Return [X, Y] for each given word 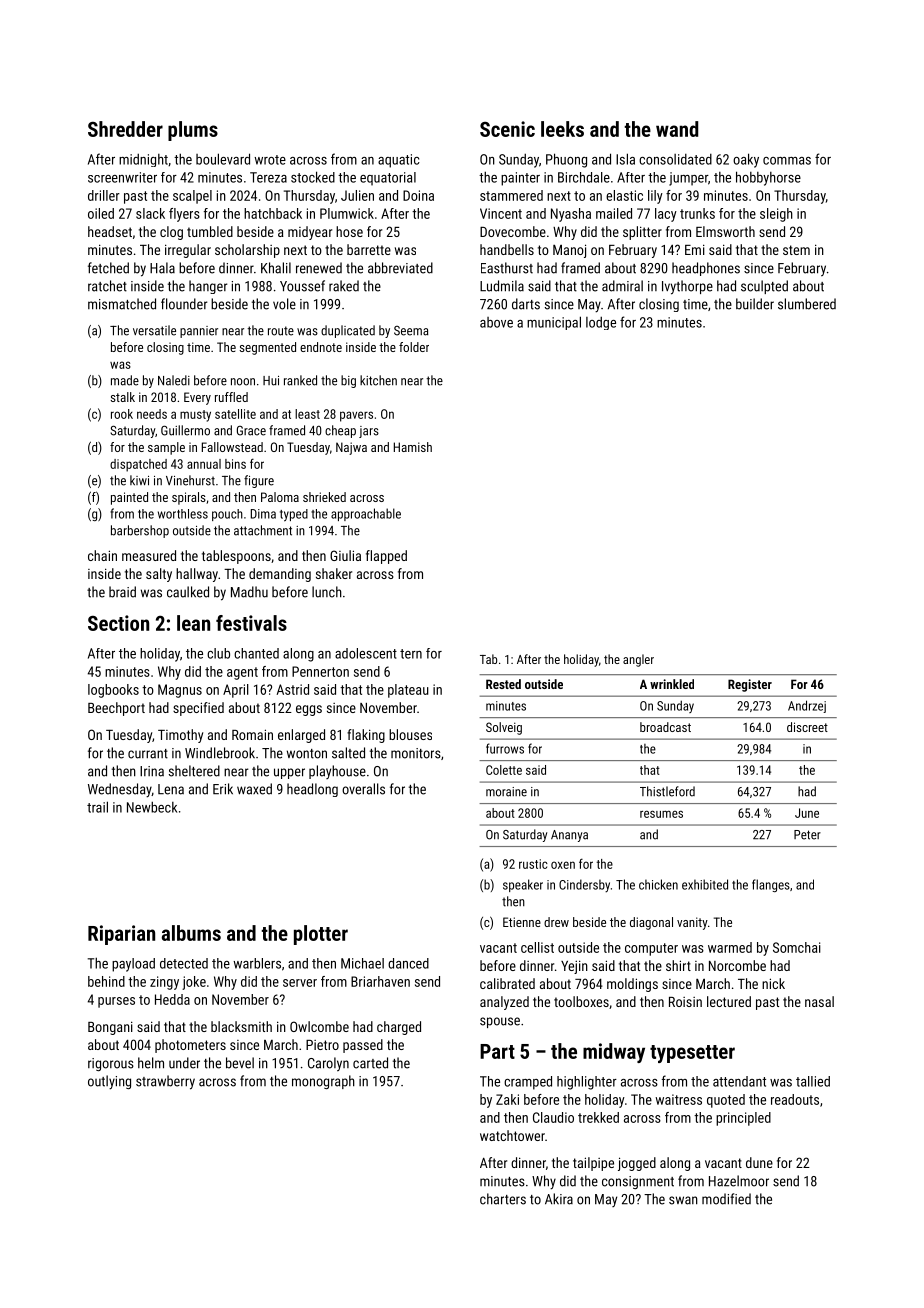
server [300, 983]
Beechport [116, 709]
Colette [504, 770]
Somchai [797, 947]
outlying [109, 1082]
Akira [559, 1199]
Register [750, 685]
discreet [807, 727]
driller [104, 195]
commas [787, 161]
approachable [366, 514]
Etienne [522, 922]
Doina [418, 195]
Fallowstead [232, 447]
